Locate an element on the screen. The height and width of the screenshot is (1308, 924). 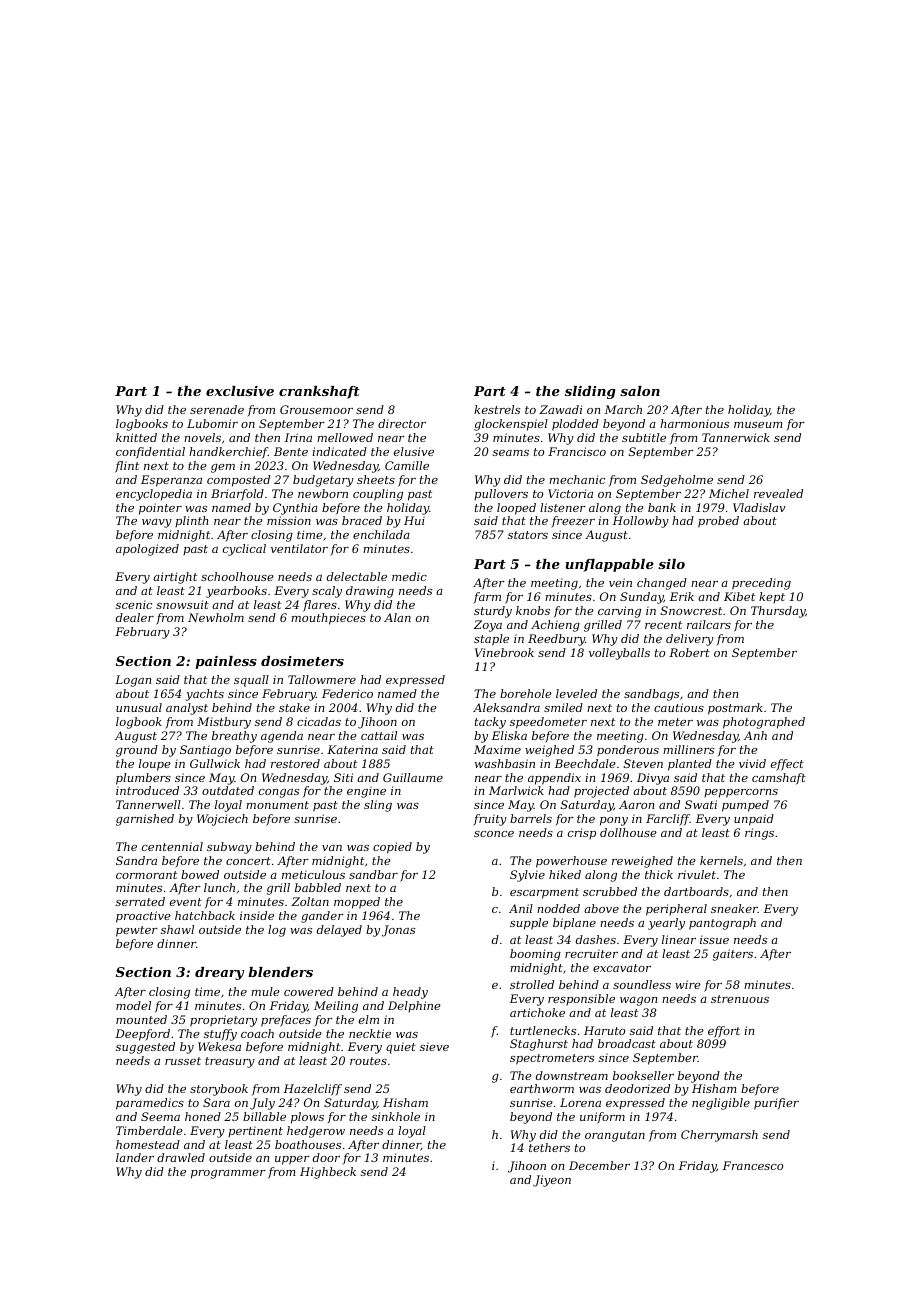
July is located at coordinates (262, 1104).
